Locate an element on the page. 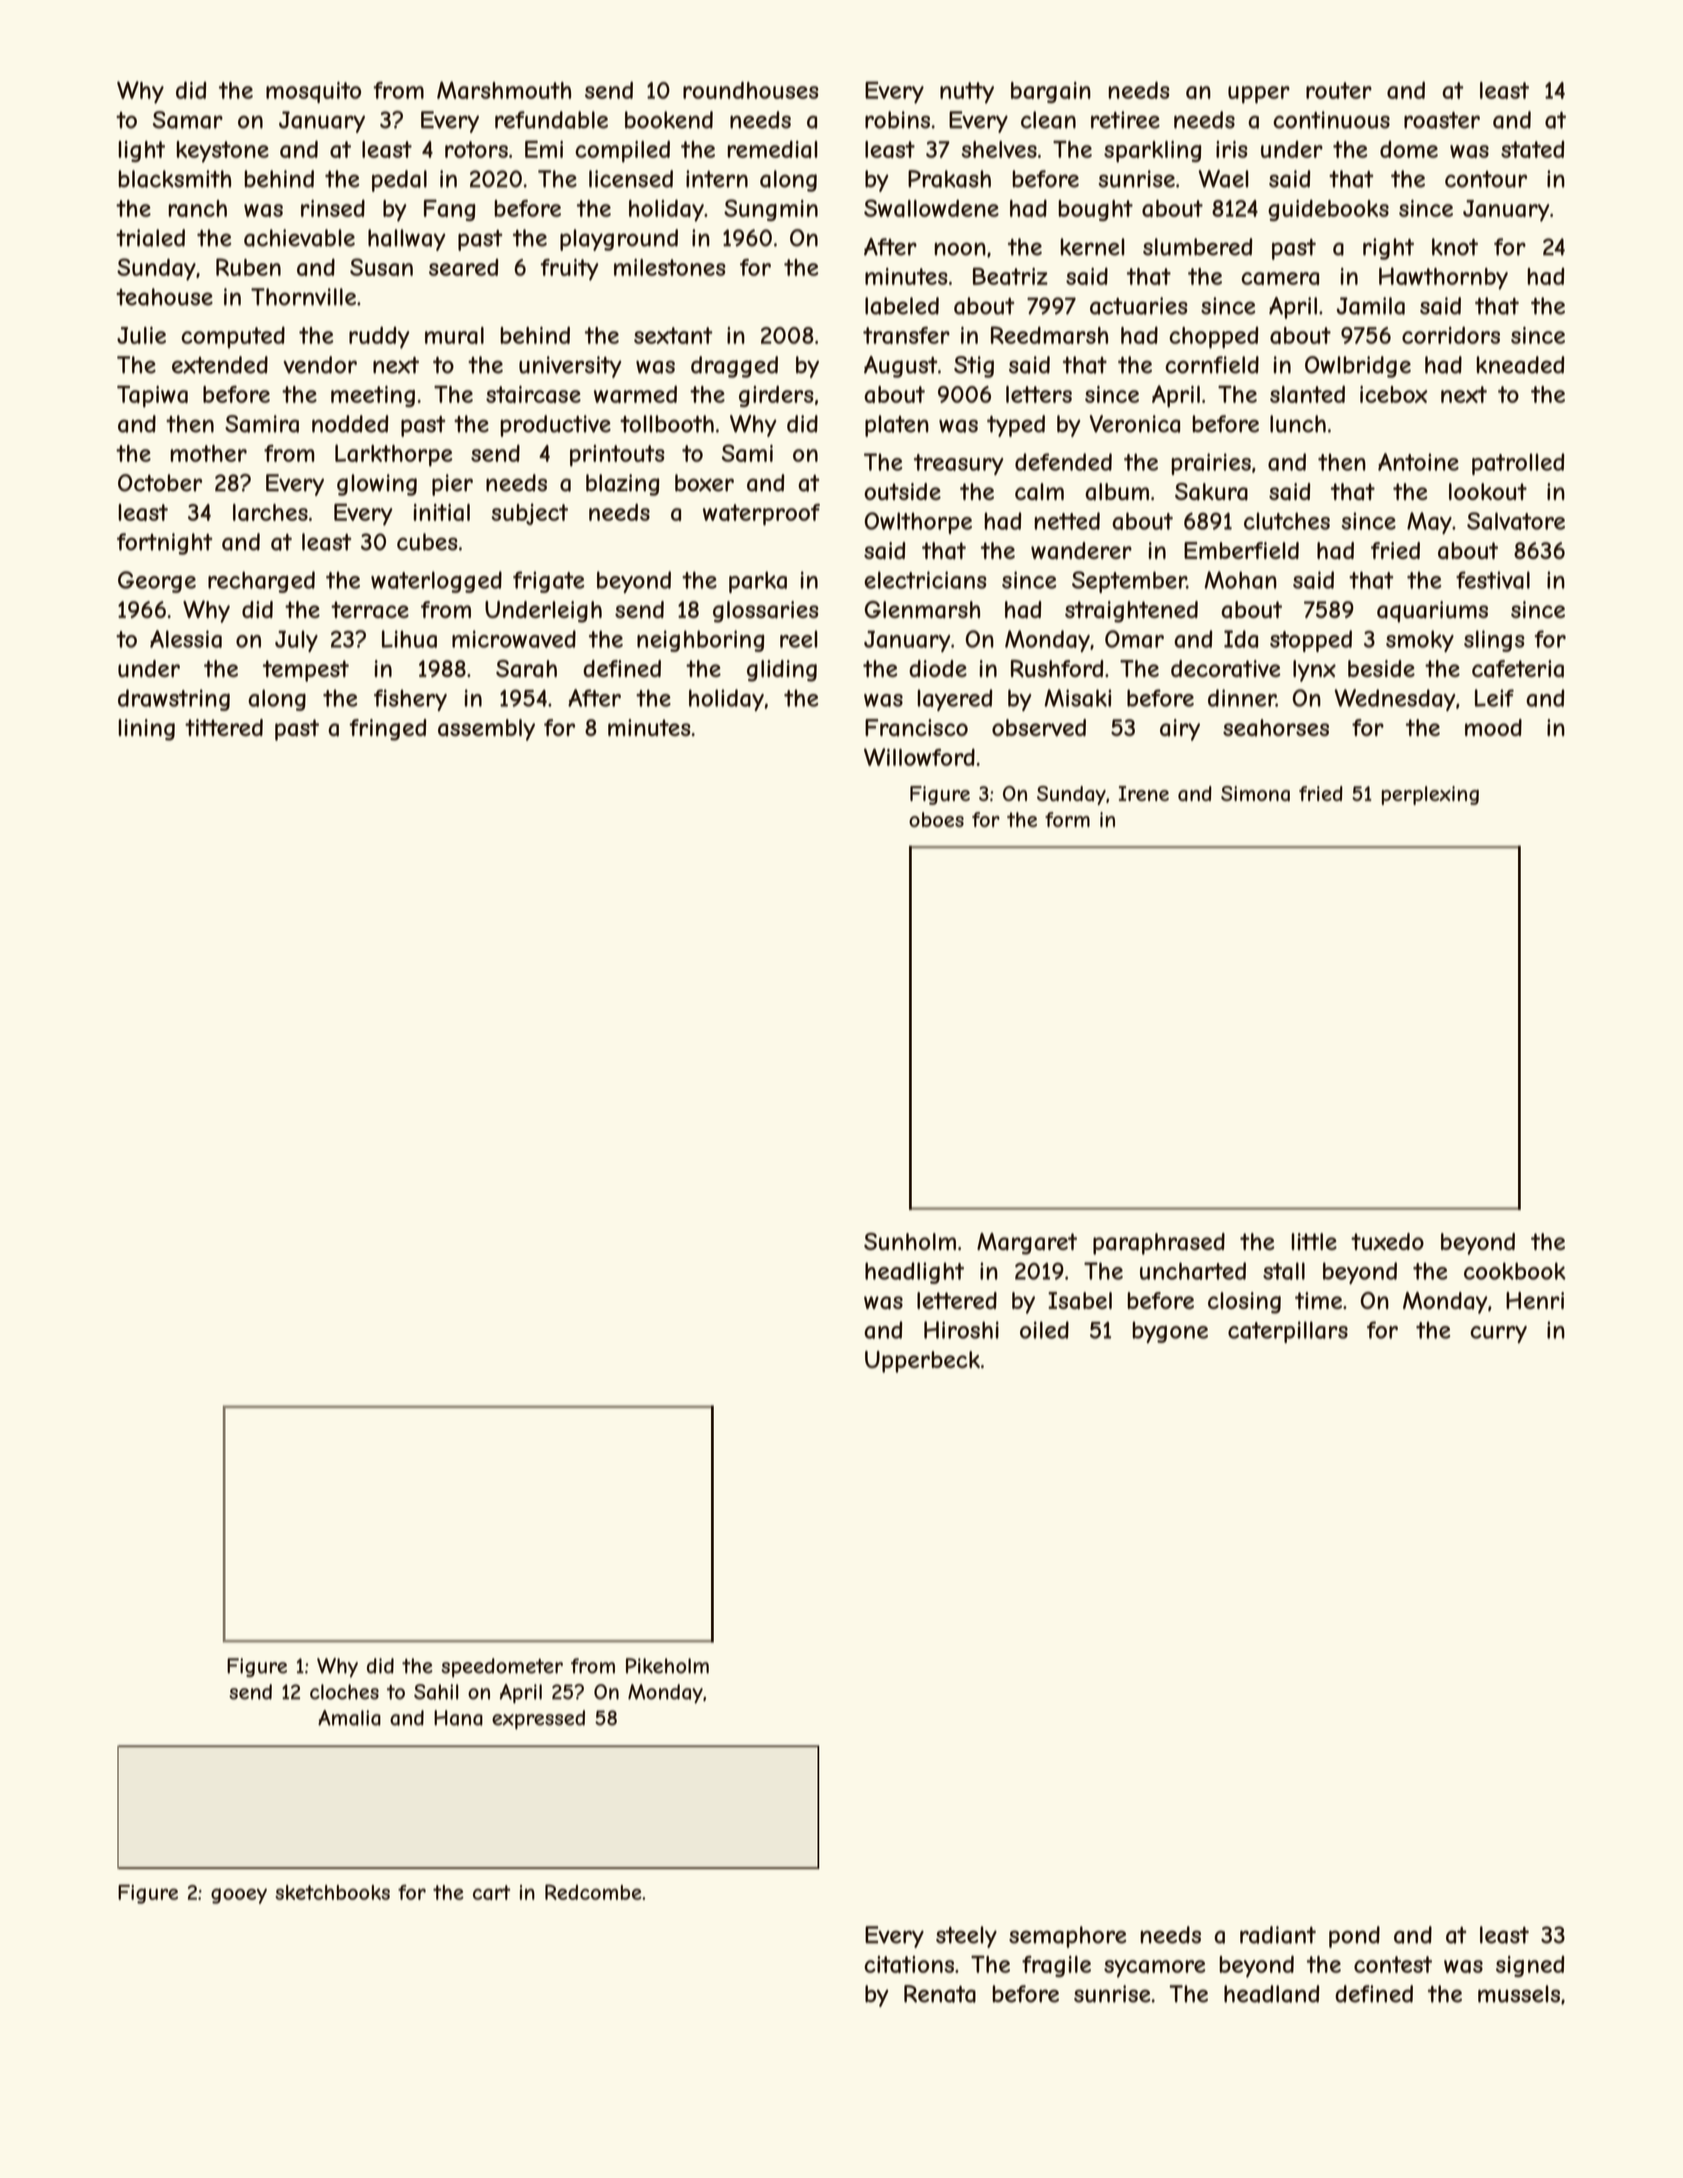 This image has width=1683, height=2178. pond is located at coordinates (1354, 1937).
